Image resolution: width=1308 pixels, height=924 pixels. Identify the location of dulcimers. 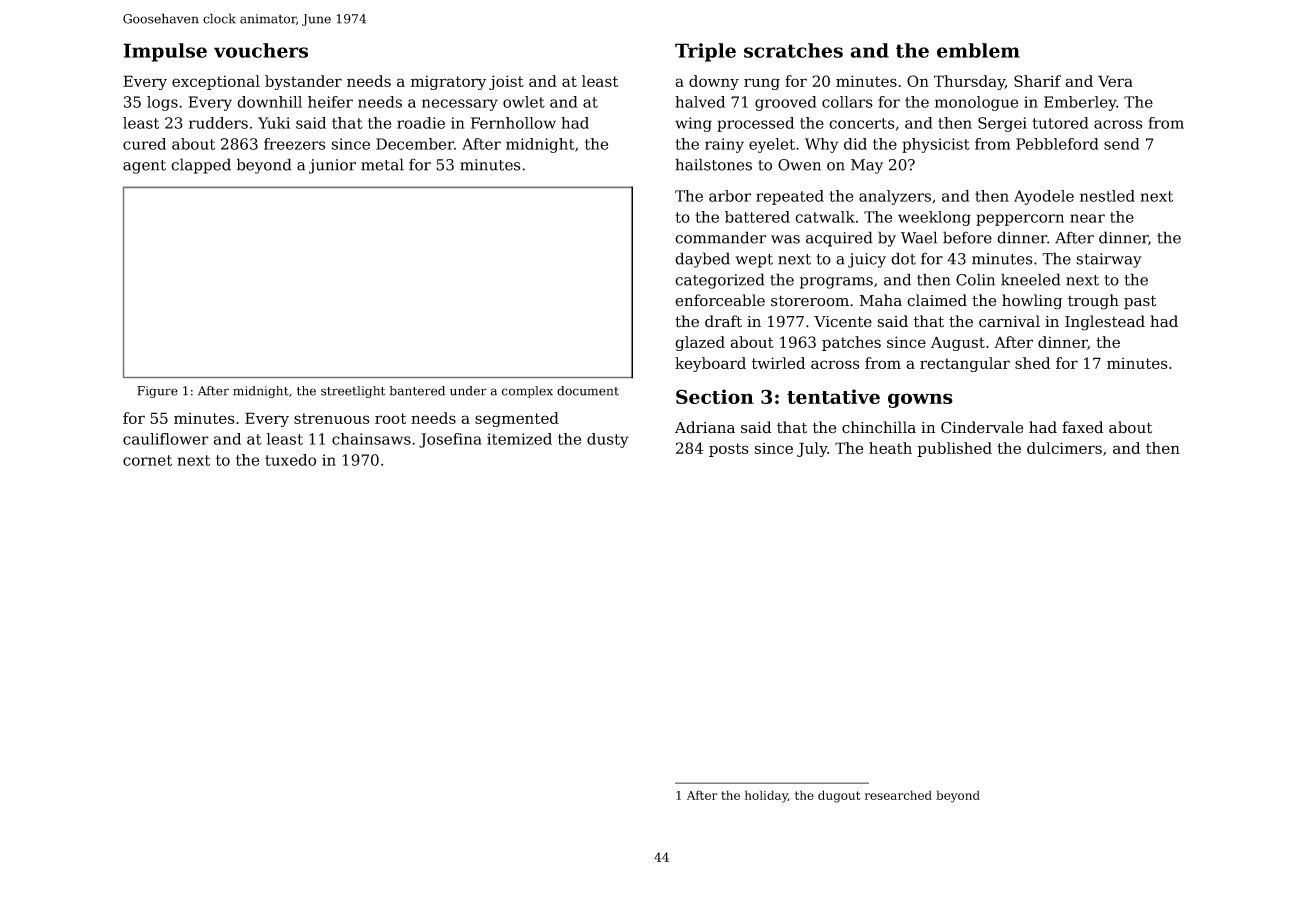
(1064, 448).
